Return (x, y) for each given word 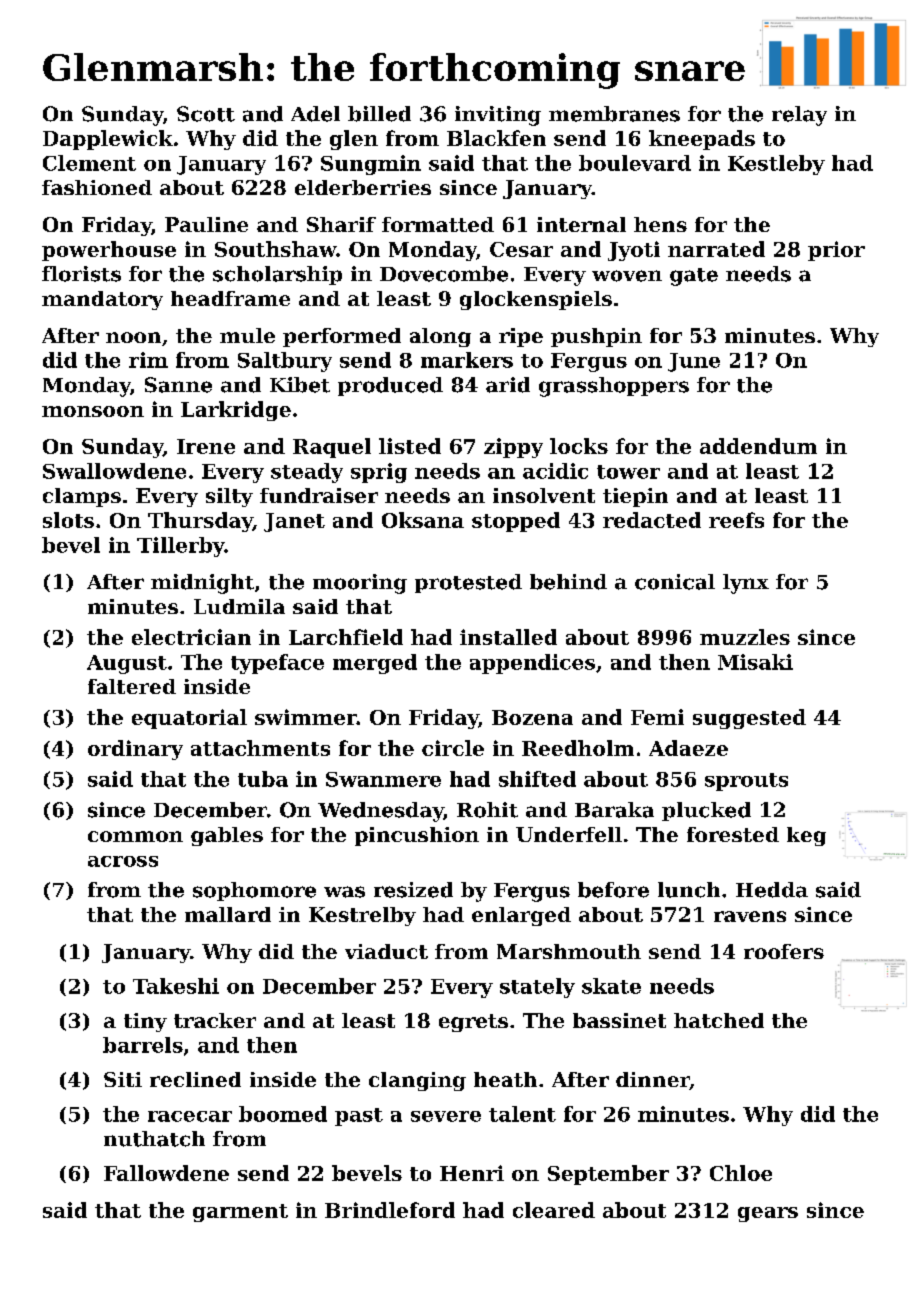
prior (836, 251)
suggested (749, 719)
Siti (123, 1079)
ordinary (135, 750)
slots (68, 520)
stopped (516, 522)
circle (453, 748)
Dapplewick (108, 140)
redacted (652, 520)
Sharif (341, 224)
